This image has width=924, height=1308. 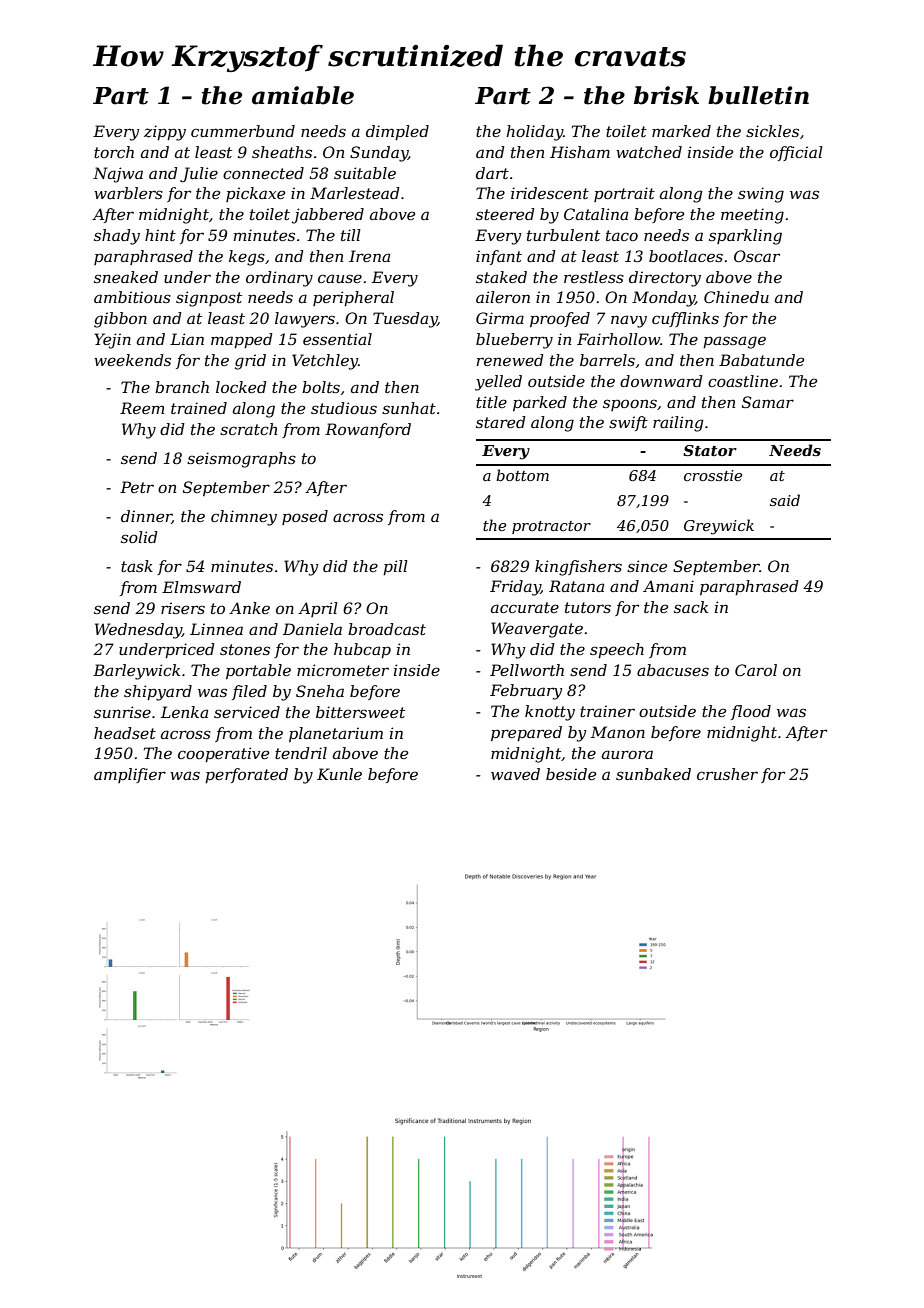 What do you see at coordinates (757, 256) in the image?
I see `Oscar` at bounding box center [757, 256].
